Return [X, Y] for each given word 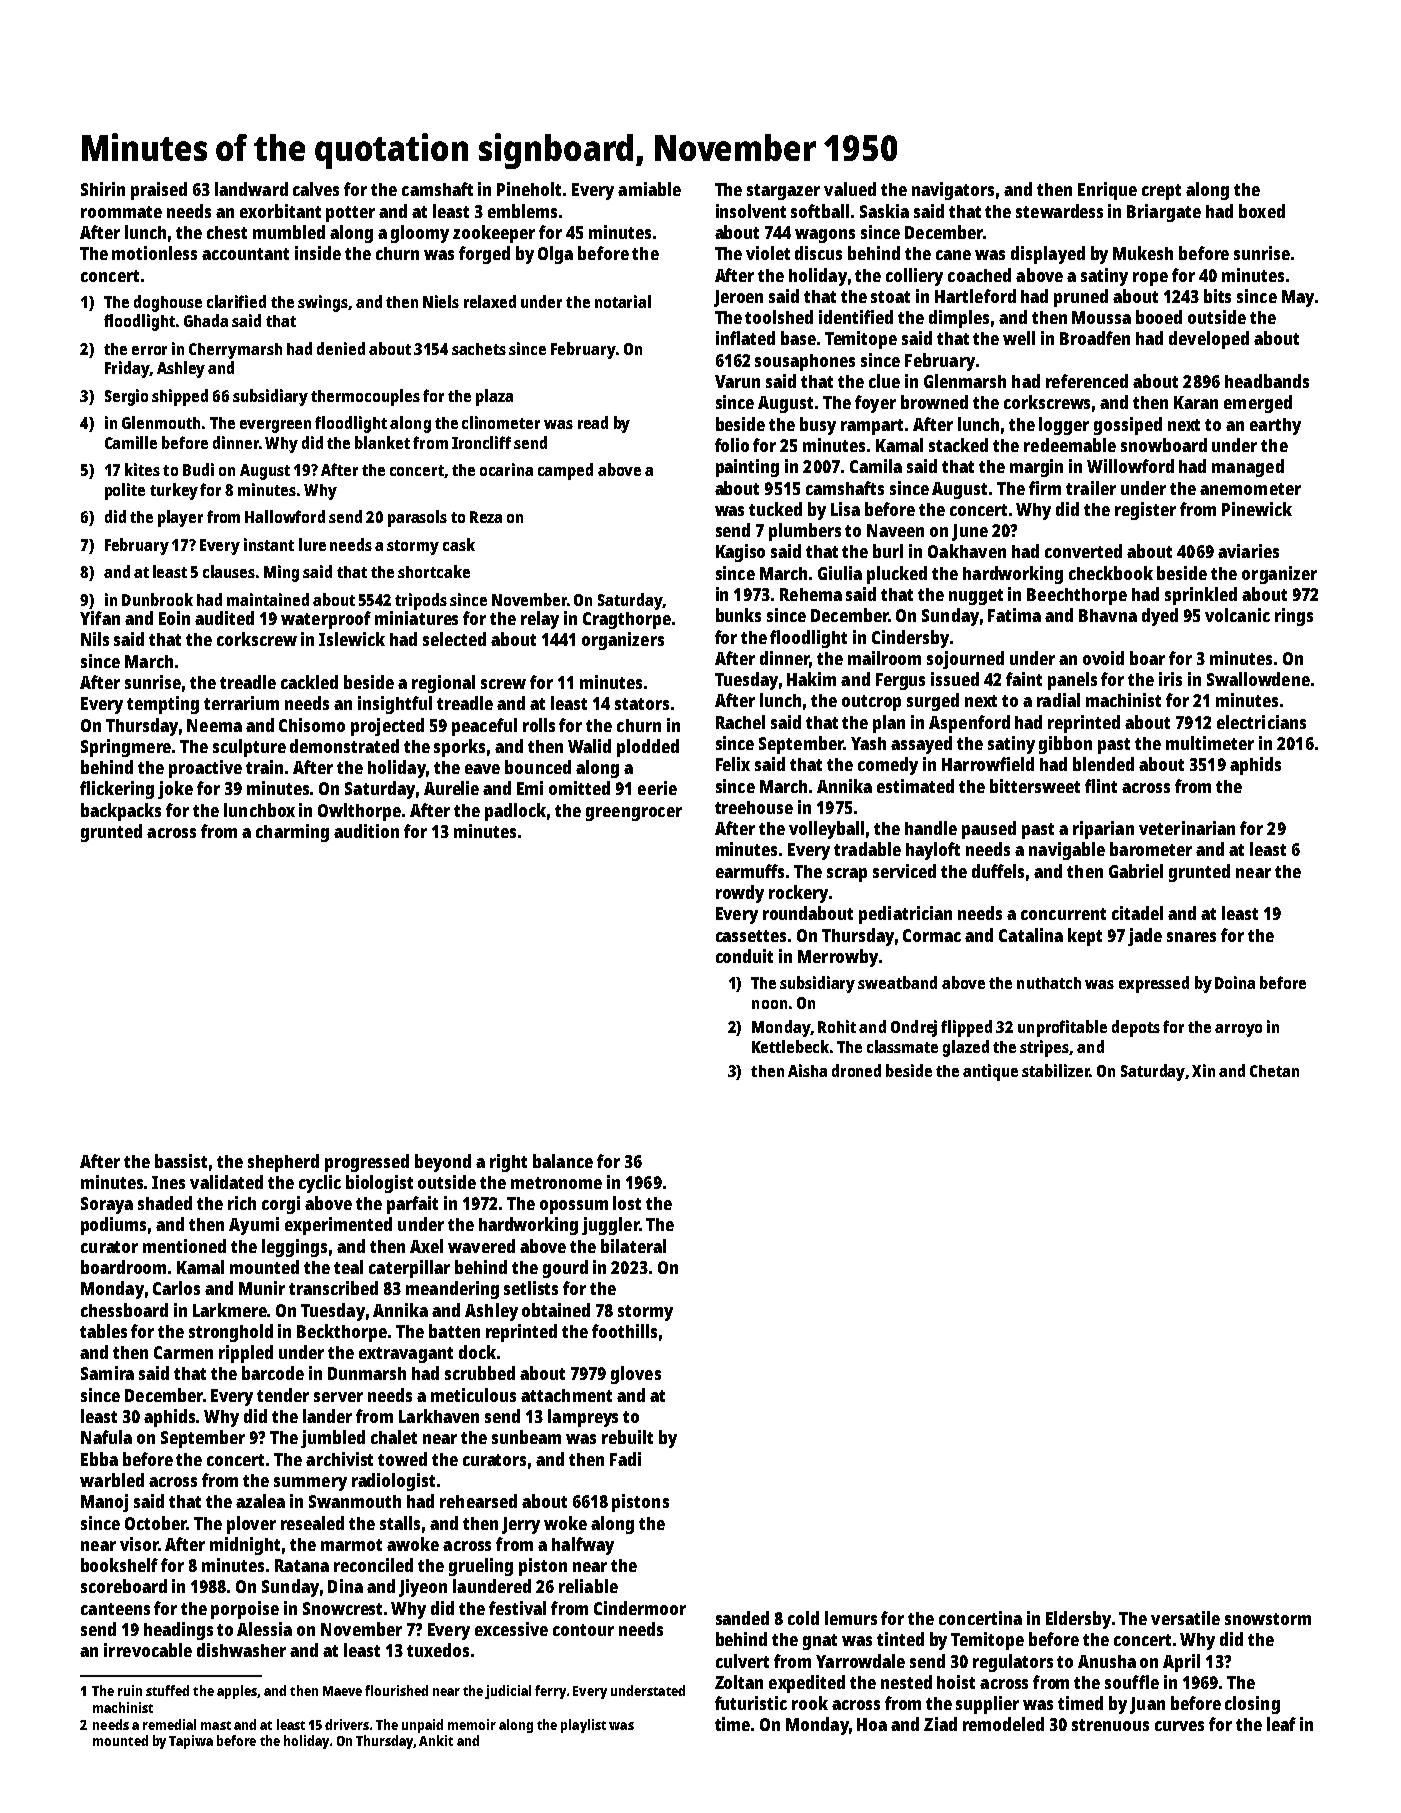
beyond [443, 1163]
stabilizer [1056, 1070]
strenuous [1110, 1725]
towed [402, 1459]
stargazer [783, 192]
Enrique [1107, 191]
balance [563, 1161]
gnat [820, 1642]
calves [316, 189]
